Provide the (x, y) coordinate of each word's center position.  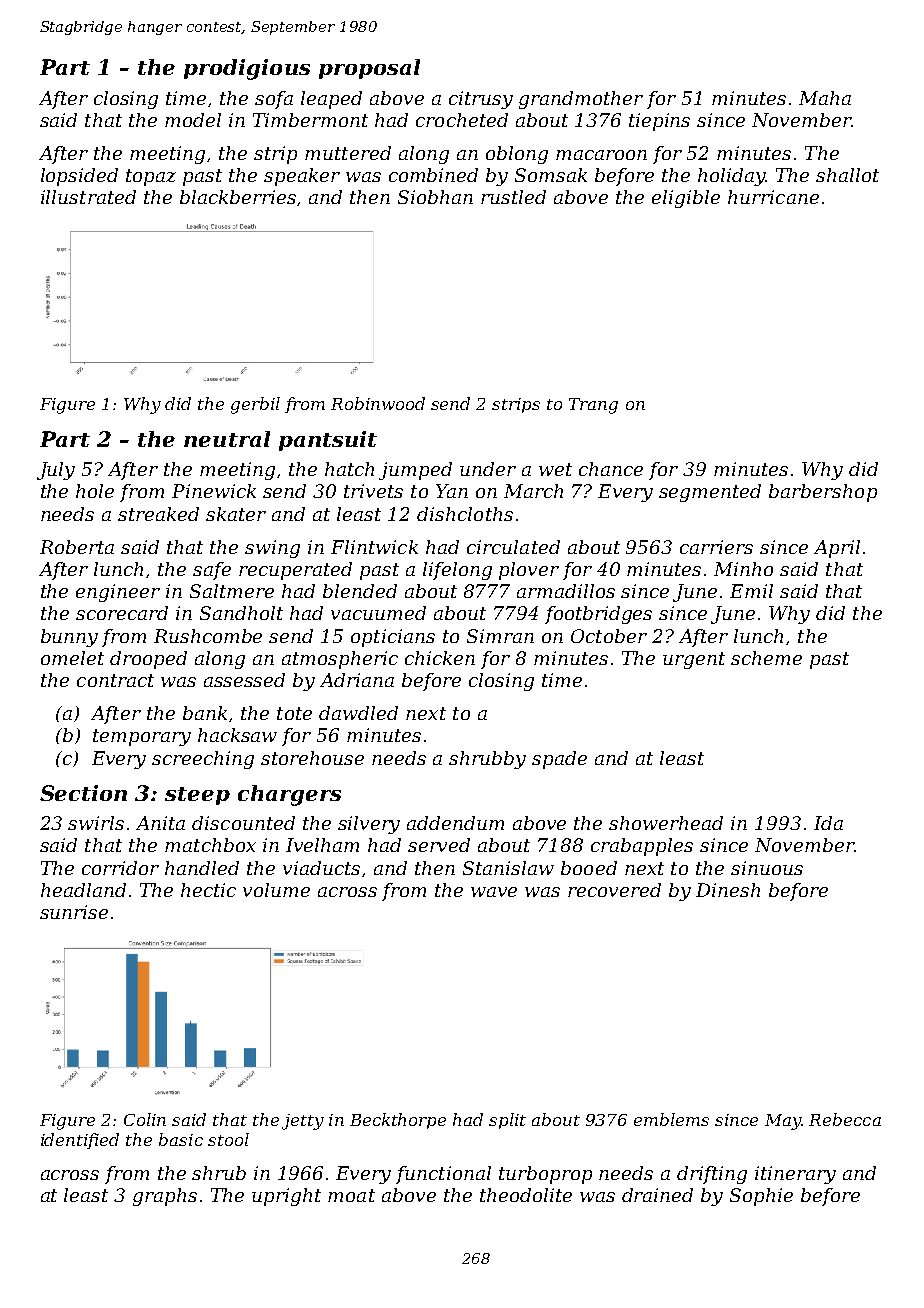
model (193, 120)
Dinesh (728, 890)
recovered (614, 890)
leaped (331, 100)
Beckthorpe (398, 1121)
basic (181, 1139)
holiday (731, 177)
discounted (243, 823)
